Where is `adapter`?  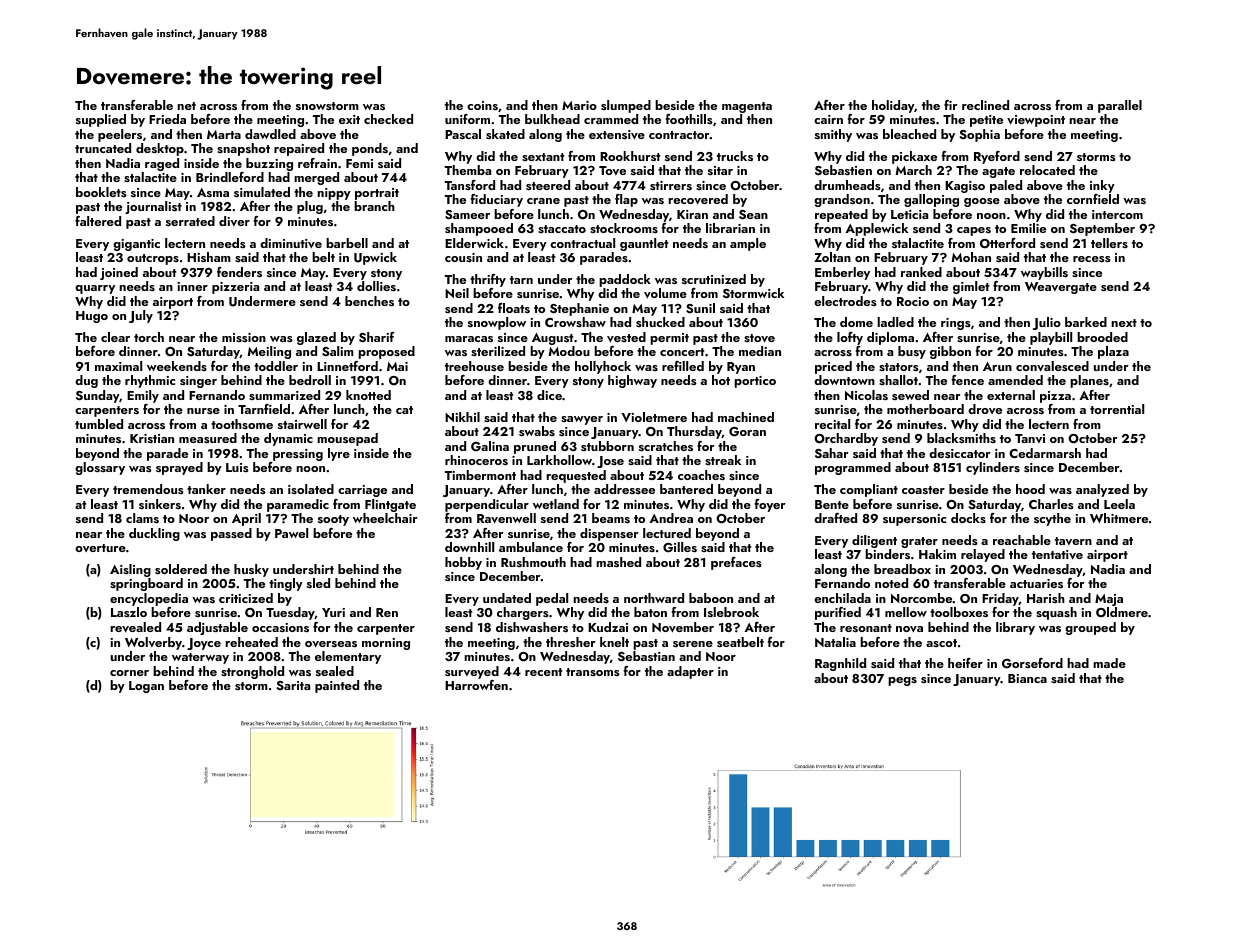 adapter is located at coordinates (690, 672).
